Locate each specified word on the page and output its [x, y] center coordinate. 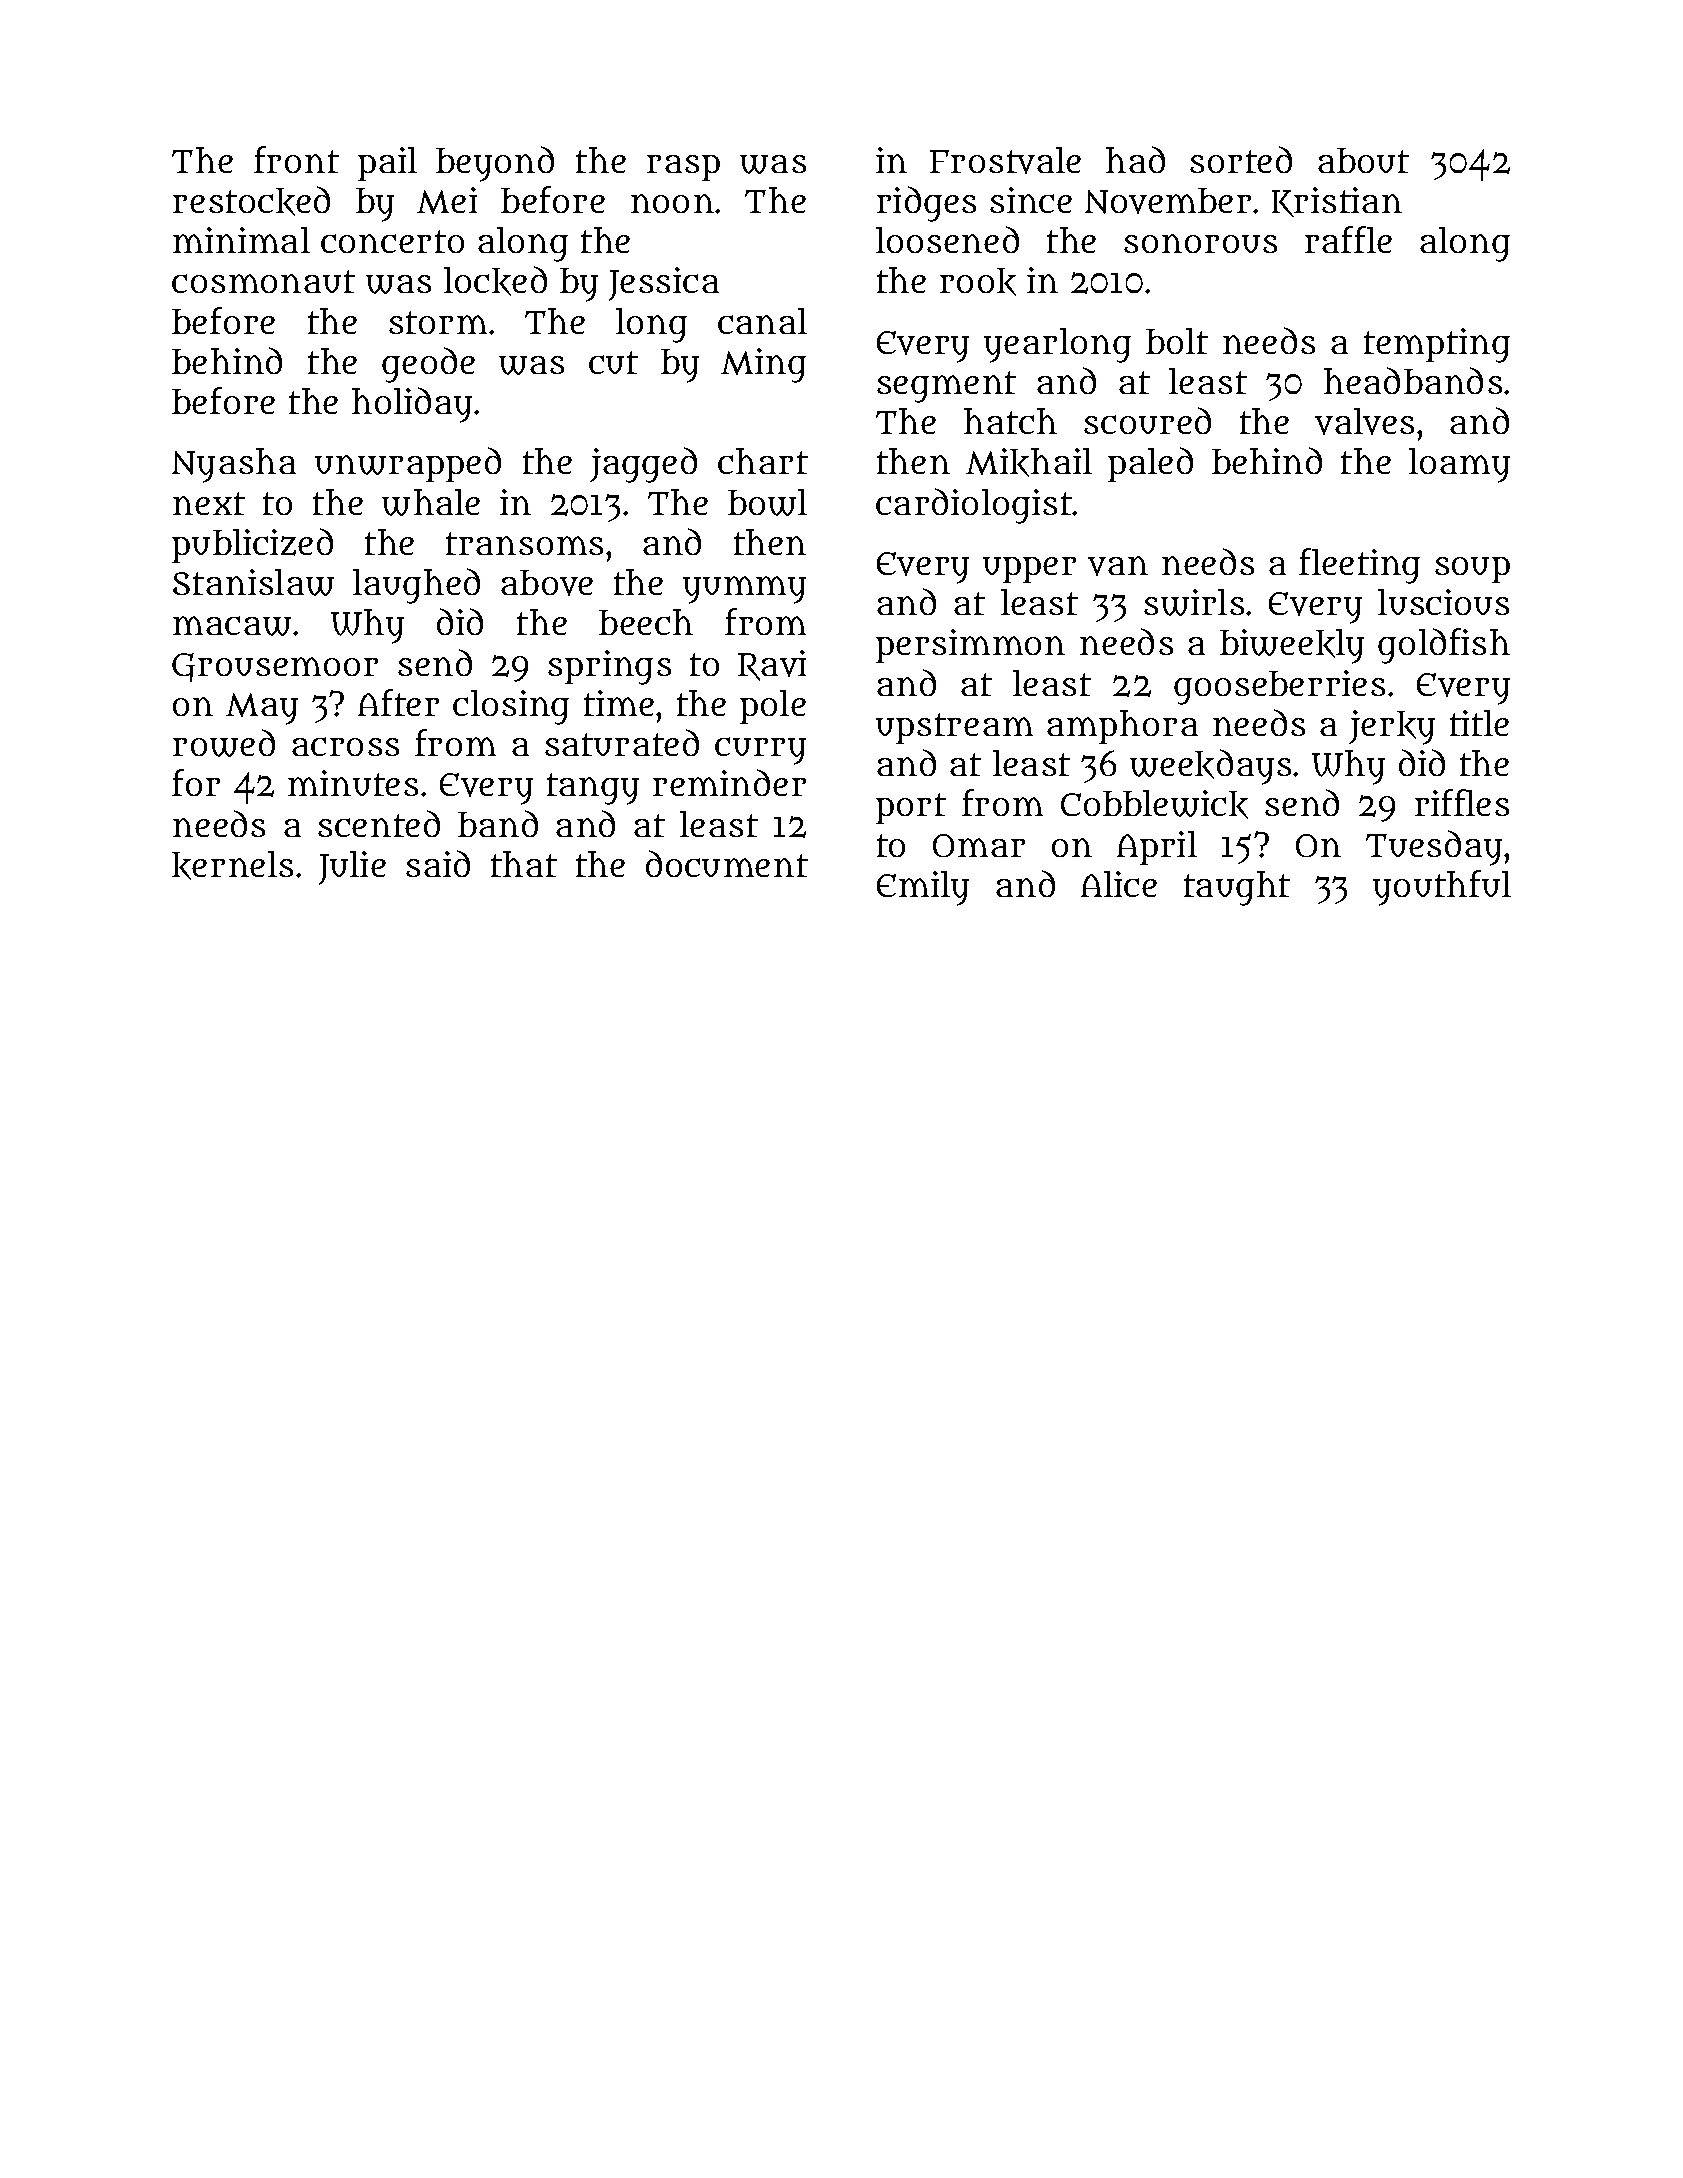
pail [387, 164]
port [911, 808]
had [1135, 159]
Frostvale [1005, 160]
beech [646, 622]
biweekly [1292, 646]
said [438, 863]
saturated [622, 742]
